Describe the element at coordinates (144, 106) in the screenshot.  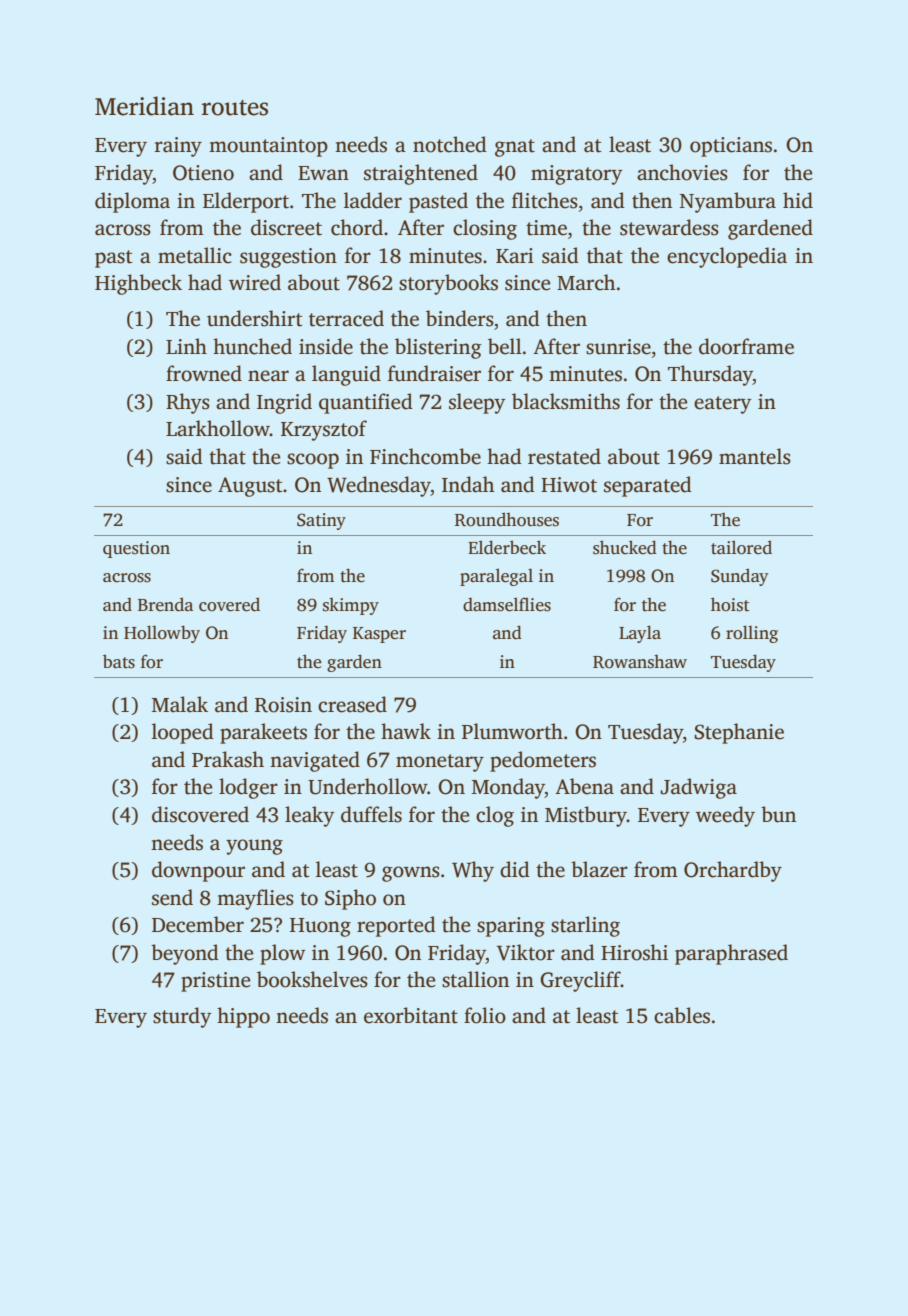
I see `Meridian` at that location.
